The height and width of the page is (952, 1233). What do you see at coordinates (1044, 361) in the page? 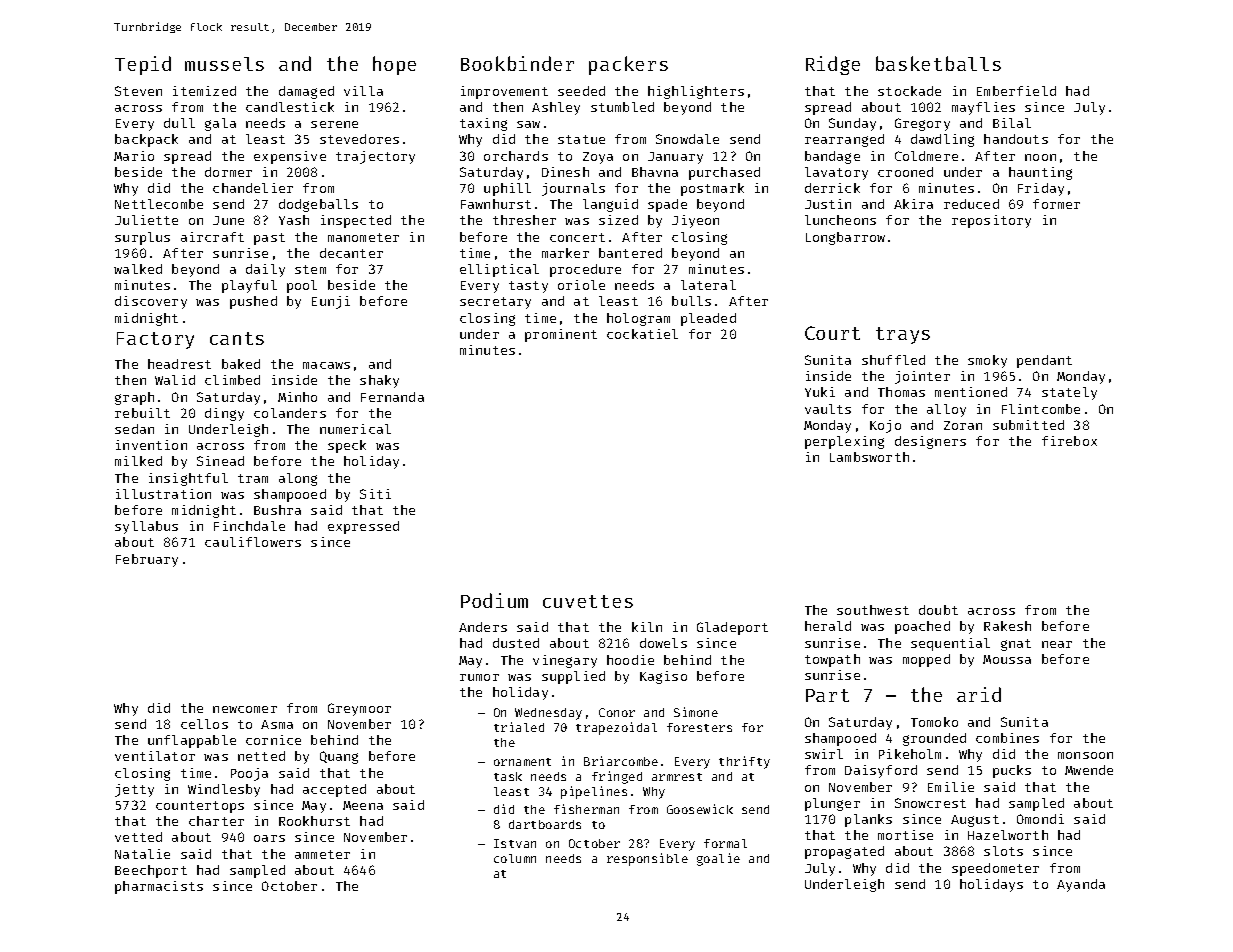
I see `pendant` at bounding box center [1044, 361].
